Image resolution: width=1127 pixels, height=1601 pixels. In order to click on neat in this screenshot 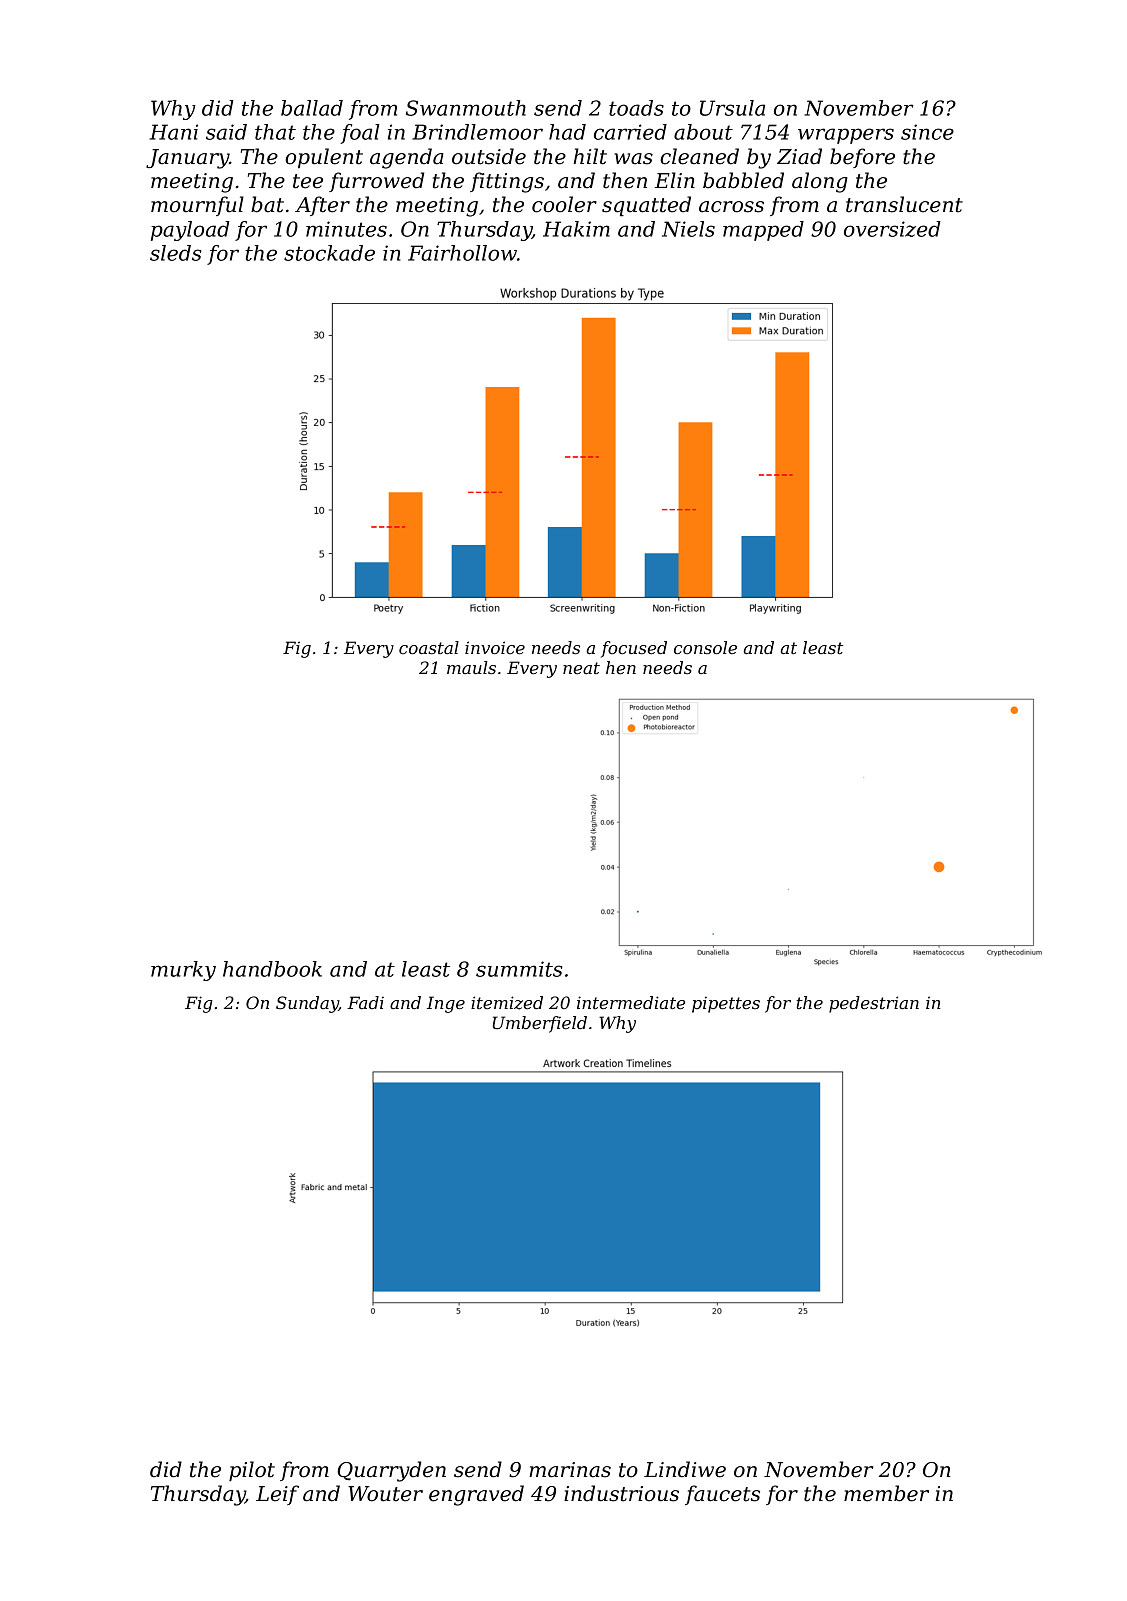, I will do `click(581, 668)`.
